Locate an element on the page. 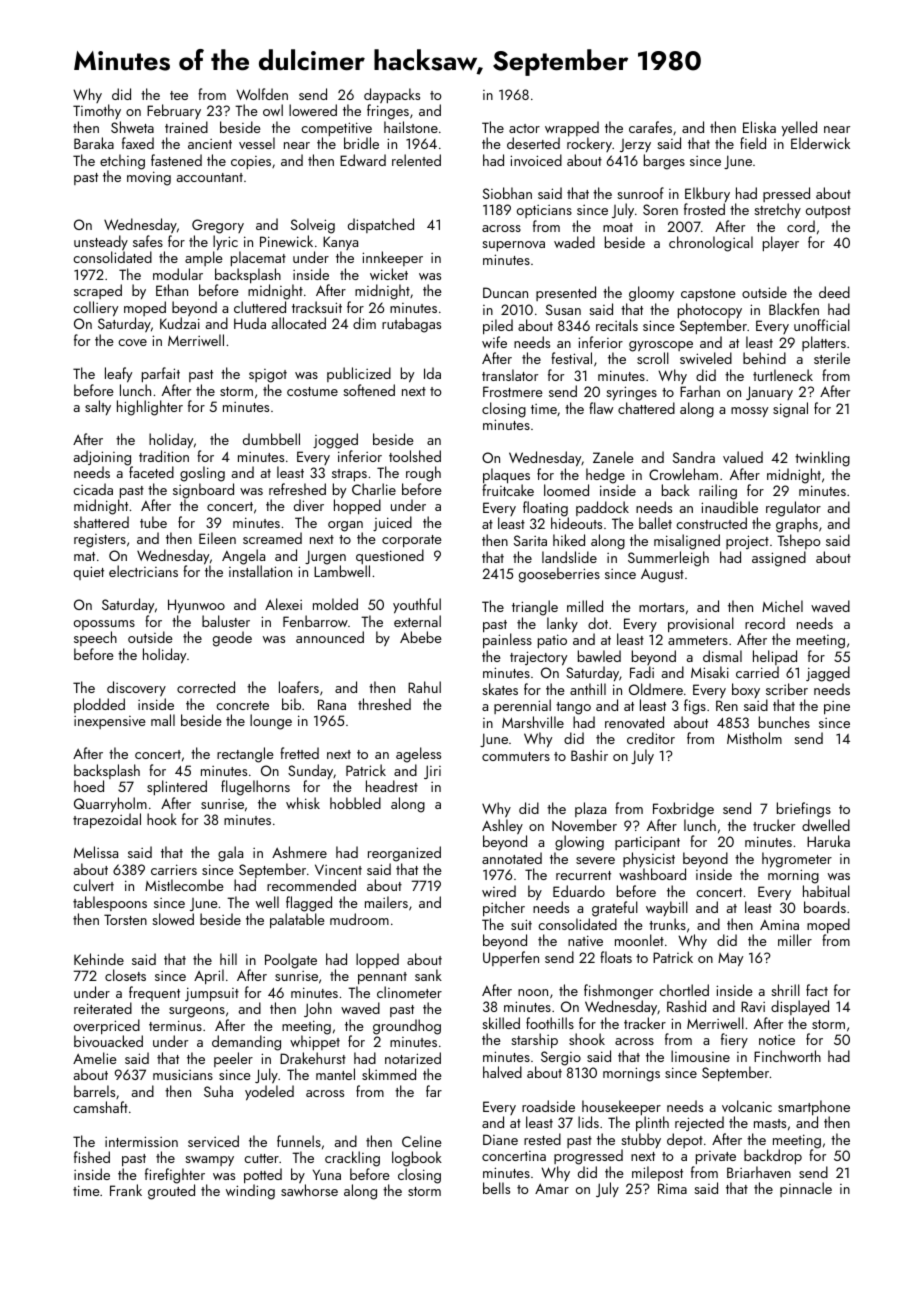  Blackfen is located at coordinates (794, 309).
